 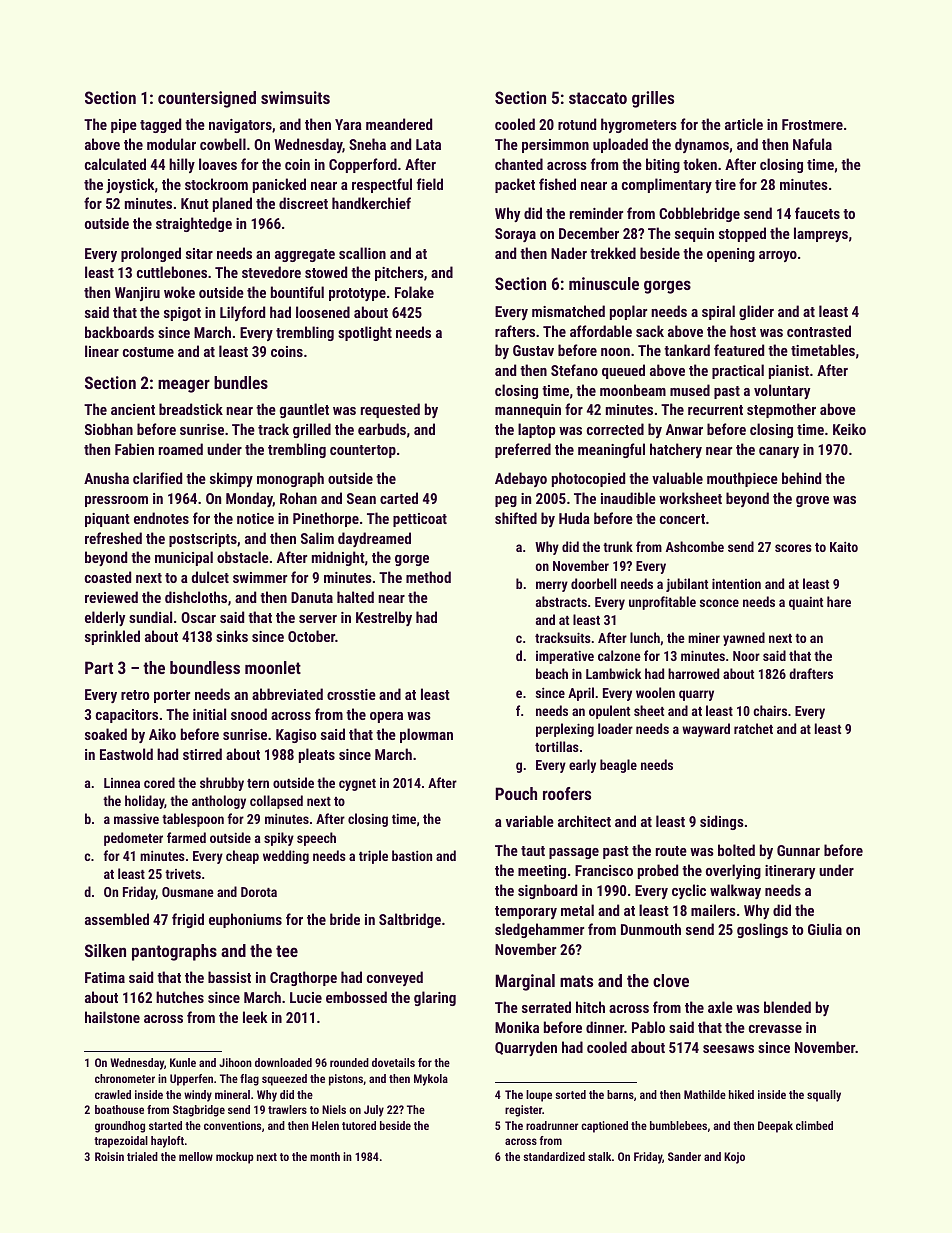 I want to click on grilles, so click(x=653, y=99).
